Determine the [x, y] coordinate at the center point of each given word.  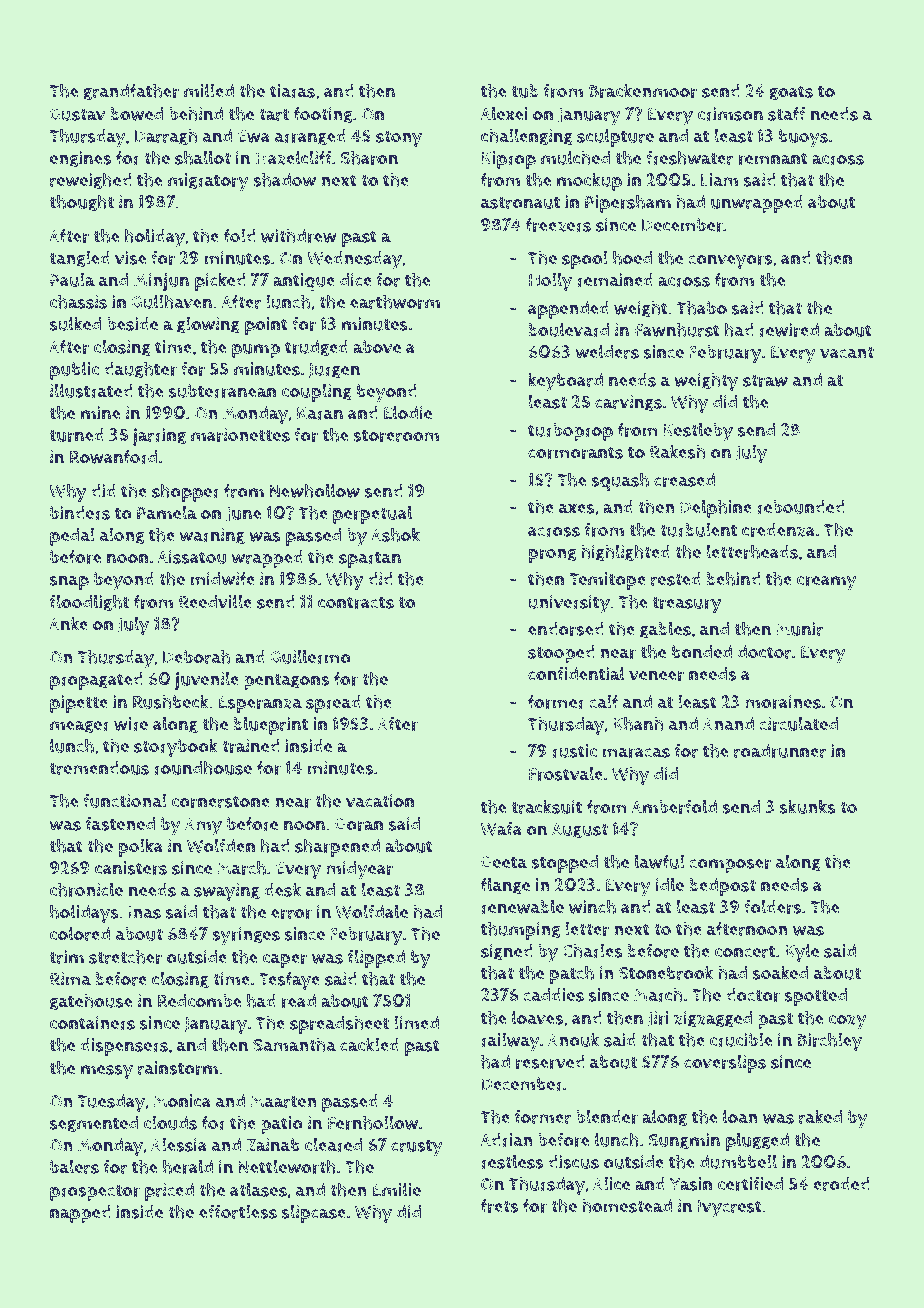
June [244, 514]
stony [399, 139]
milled [209, 90]
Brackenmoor [643, 90]
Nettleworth [287, 1166]
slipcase [314, 1214]
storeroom [396, 435]
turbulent [698, 529]
